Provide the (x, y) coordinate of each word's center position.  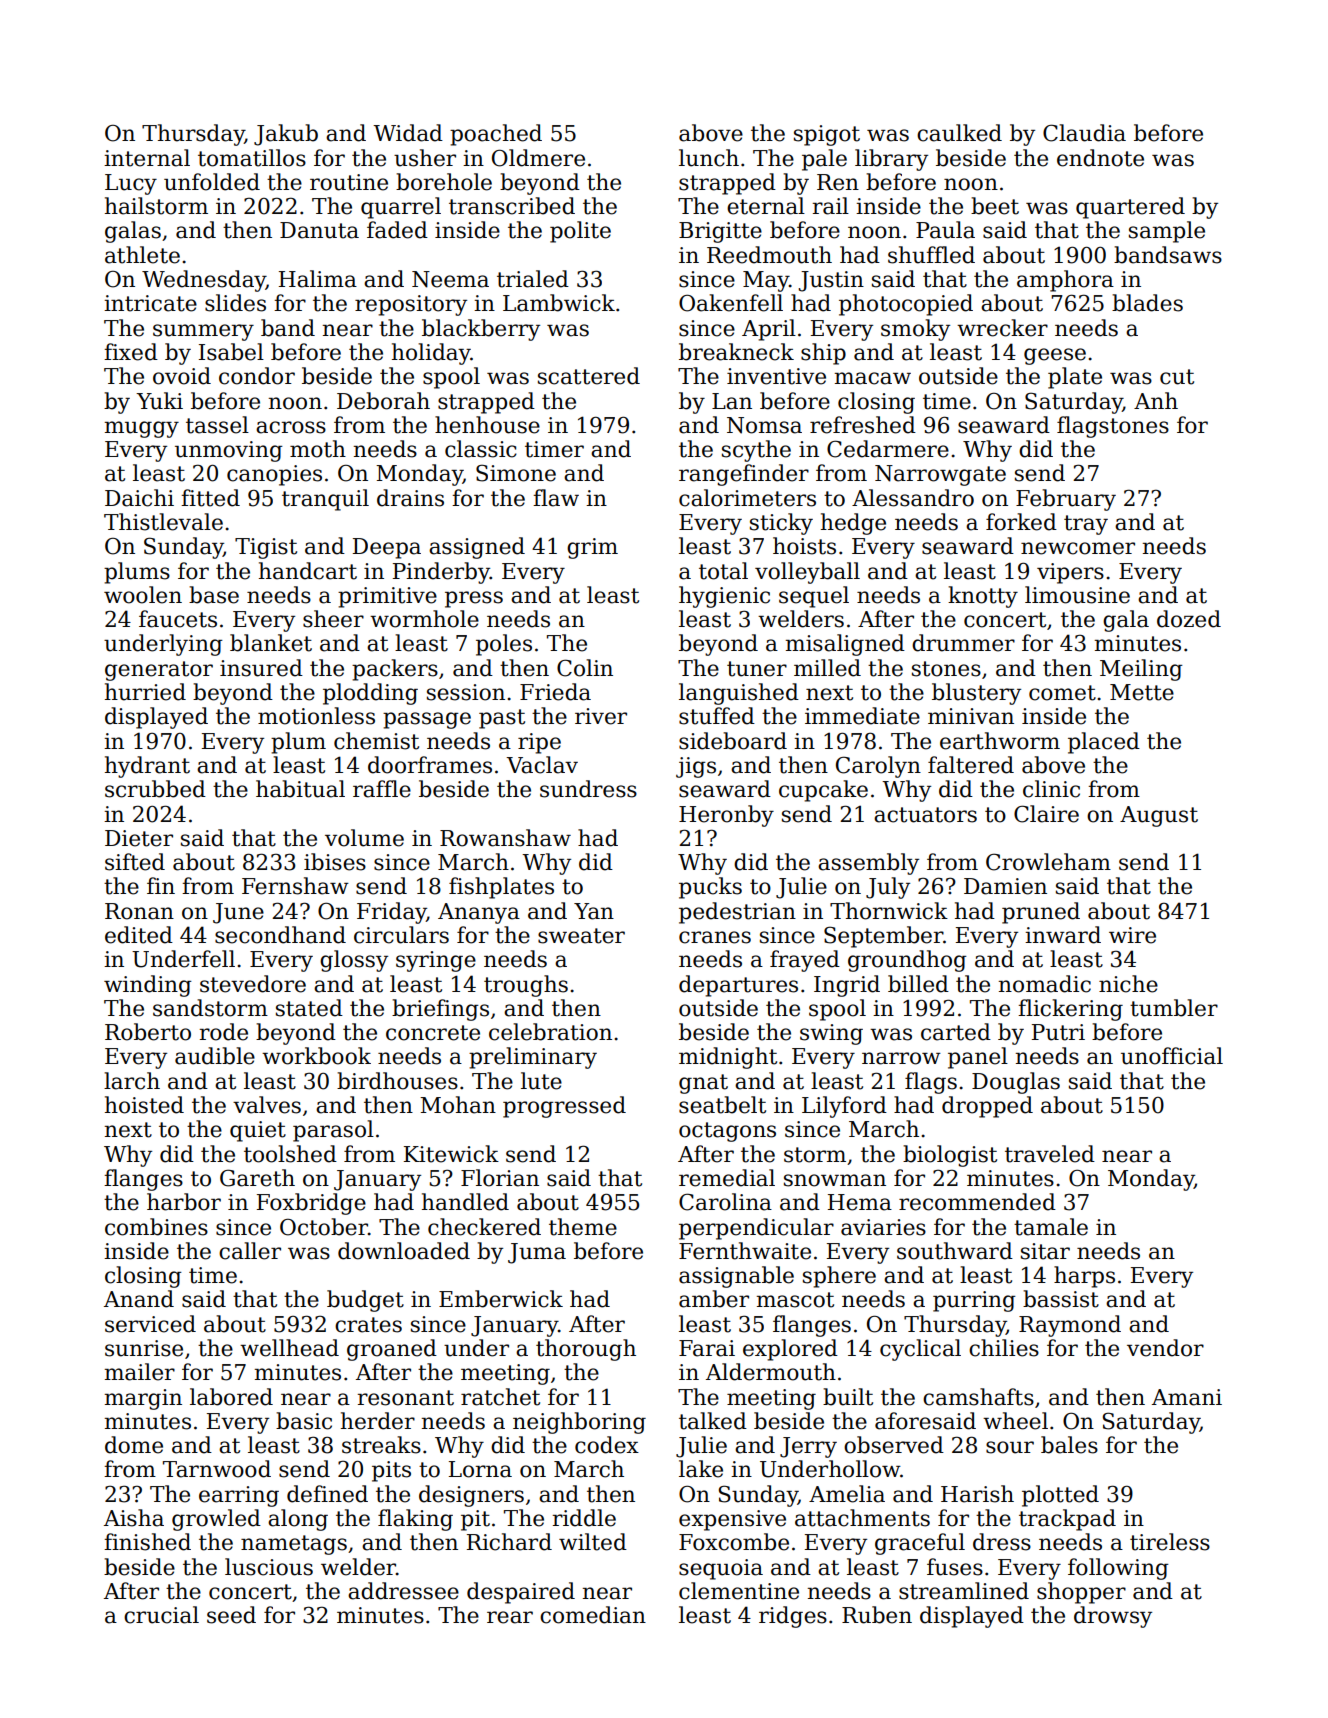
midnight (728, 1058)
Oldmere (538, 158)
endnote (1100, 158)
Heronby (726, 816)
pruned (1041, 913)
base (214, 595)
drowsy (1113, 1617)
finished (147, 1542)
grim (592, 548)
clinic (1051, 789)
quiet (258, 1131)
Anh (1156, 400)
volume (364, 838)
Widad (408, 133)
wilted (593, 1542)
